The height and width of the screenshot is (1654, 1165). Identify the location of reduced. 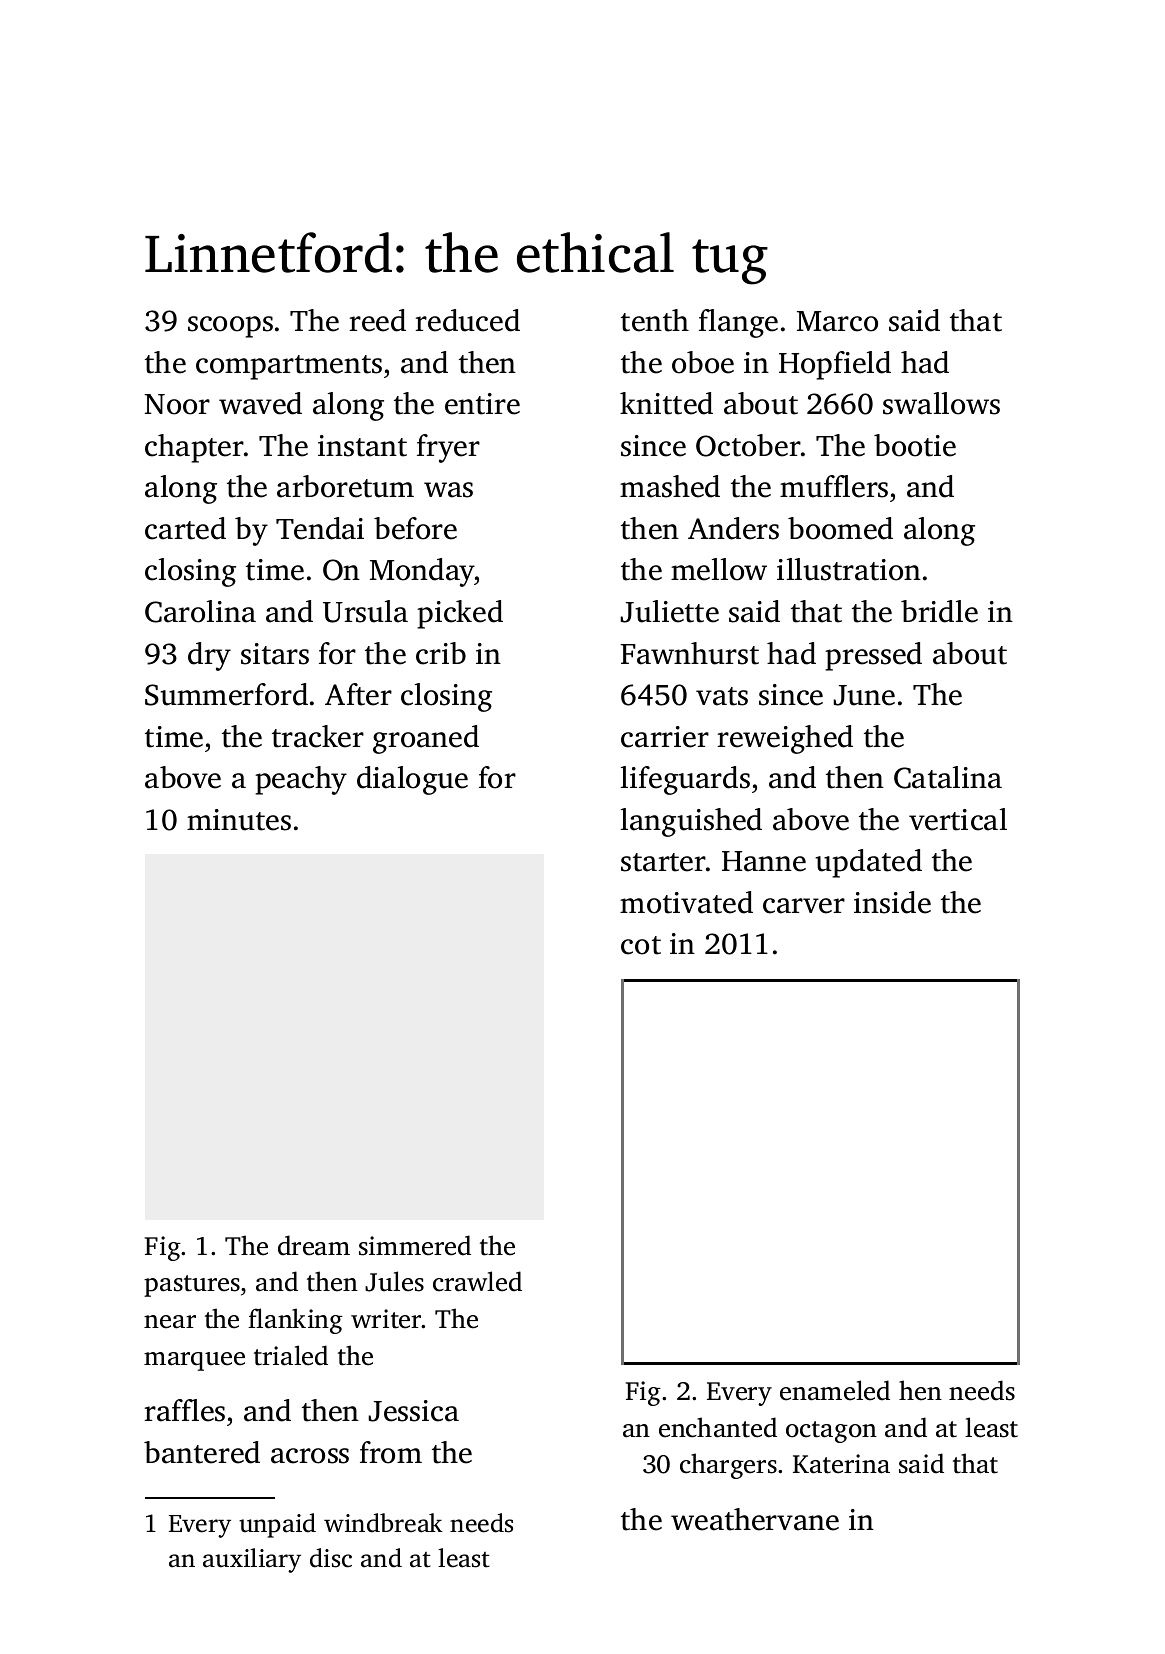
(467, 320).
